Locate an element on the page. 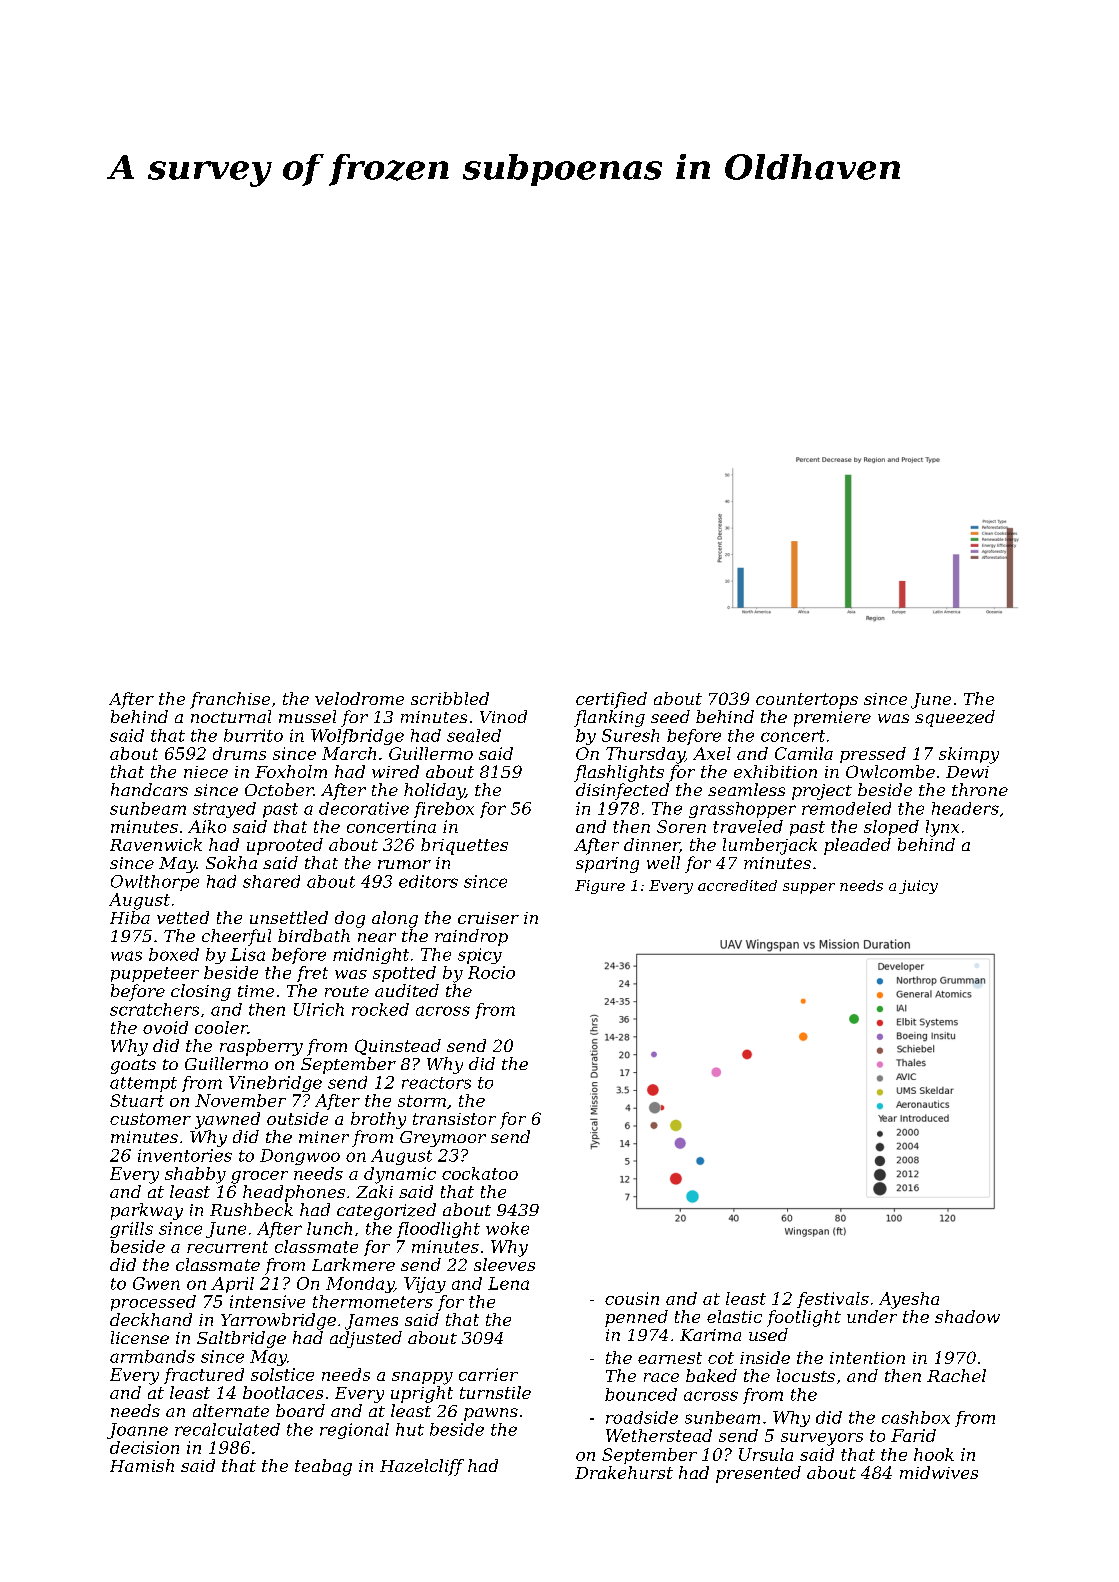 The height and width of the image is (1582, 1119). rocked is located at coordinates (380, 1009).
